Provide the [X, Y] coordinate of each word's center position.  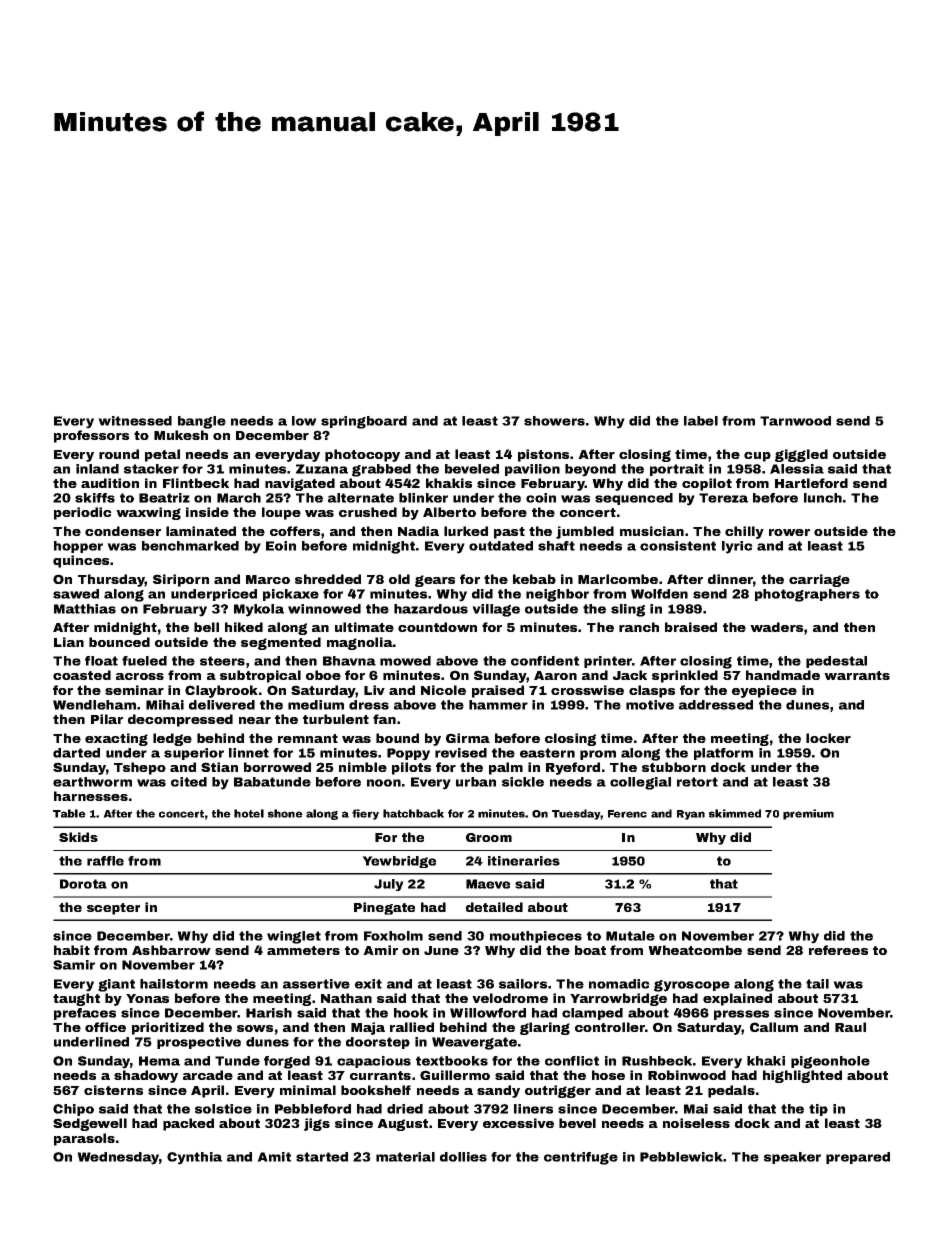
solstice [223, 1109]
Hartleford [811, 483]
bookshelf [376, 1090]
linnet [249, 753]
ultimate [364, 627]
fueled [144, 661]
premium [808, 814]
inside [207, 512]
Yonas [147, 998]
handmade [783, 675]
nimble [363, 767]
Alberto [449, 512]
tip [818, 1110]
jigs [317, 1124]
